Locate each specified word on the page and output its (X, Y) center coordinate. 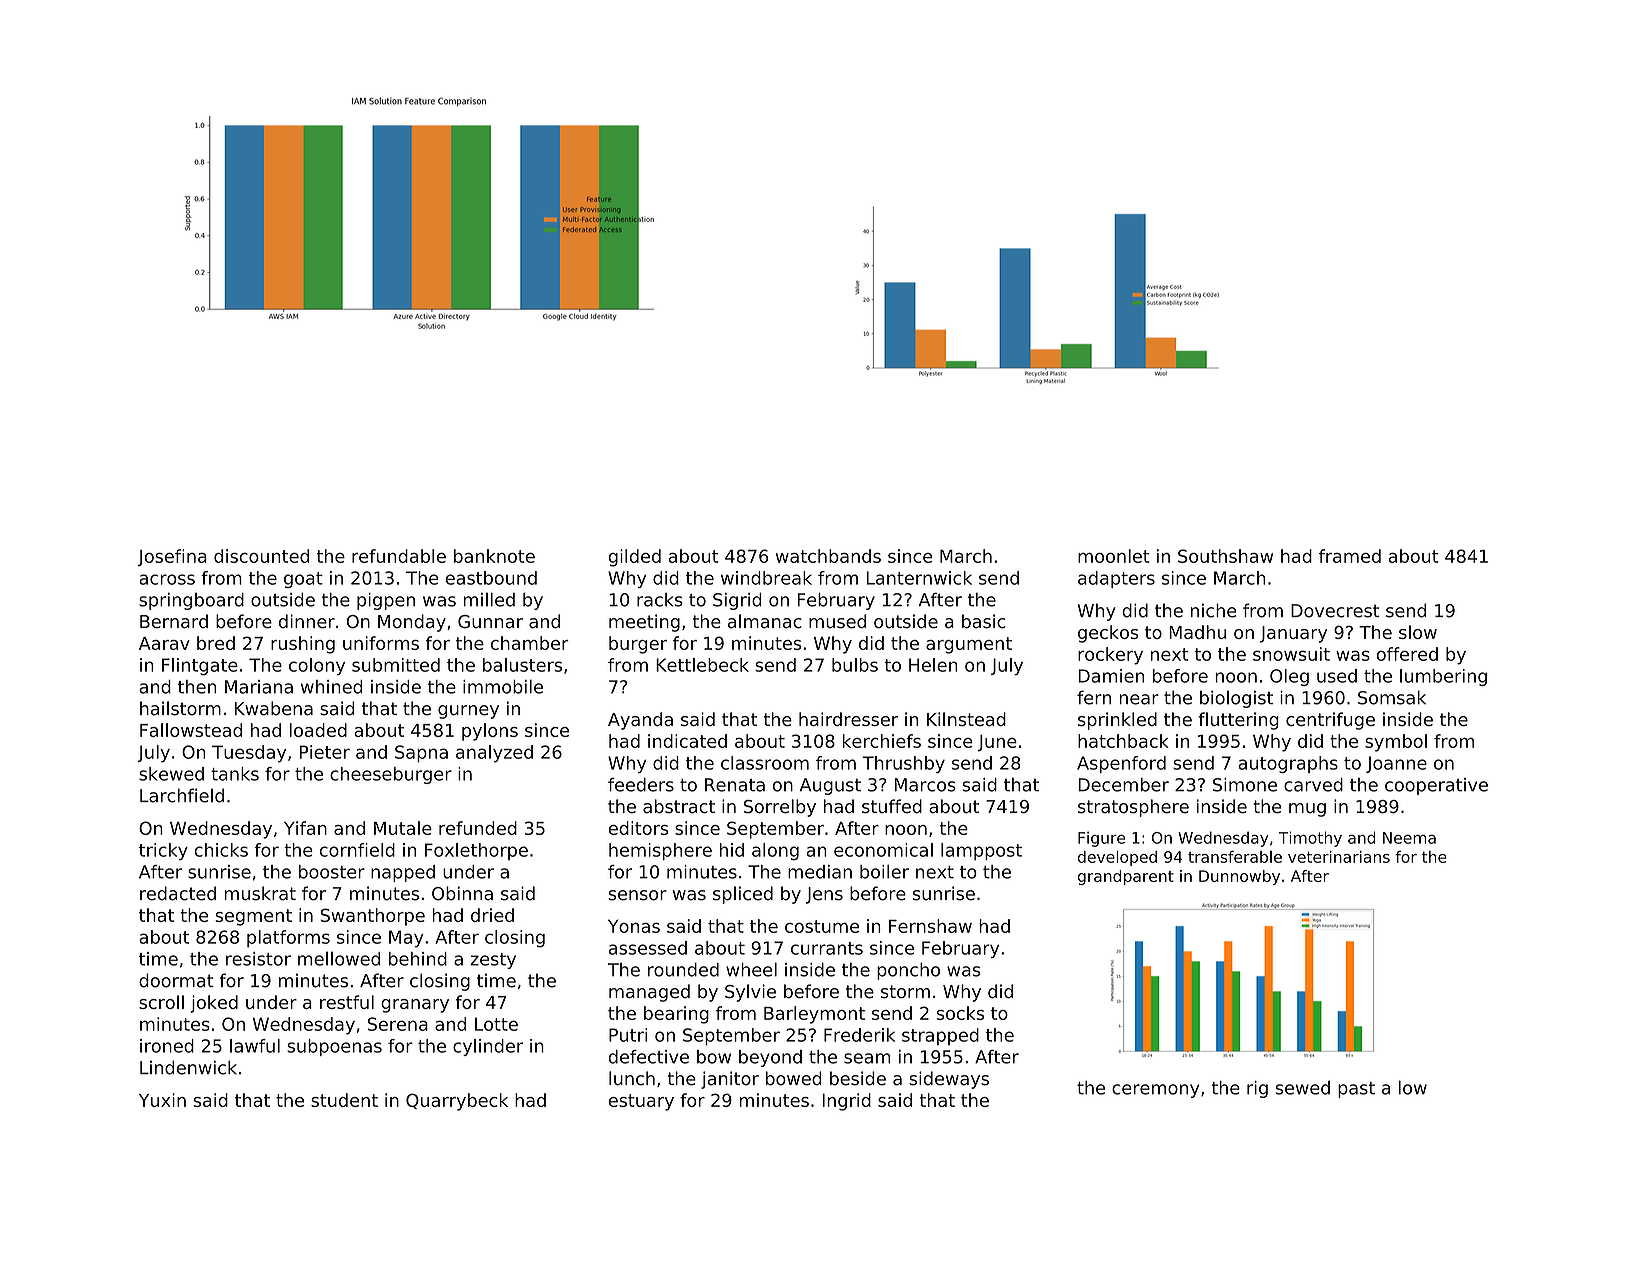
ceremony (1155, 1091)
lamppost (981, 851)
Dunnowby (1239, 877)
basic (984, 621)
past (1356, 1090)
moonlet (1114, 556)
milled (489, 599)
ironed (167, 1046)
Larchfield (182, 795)
